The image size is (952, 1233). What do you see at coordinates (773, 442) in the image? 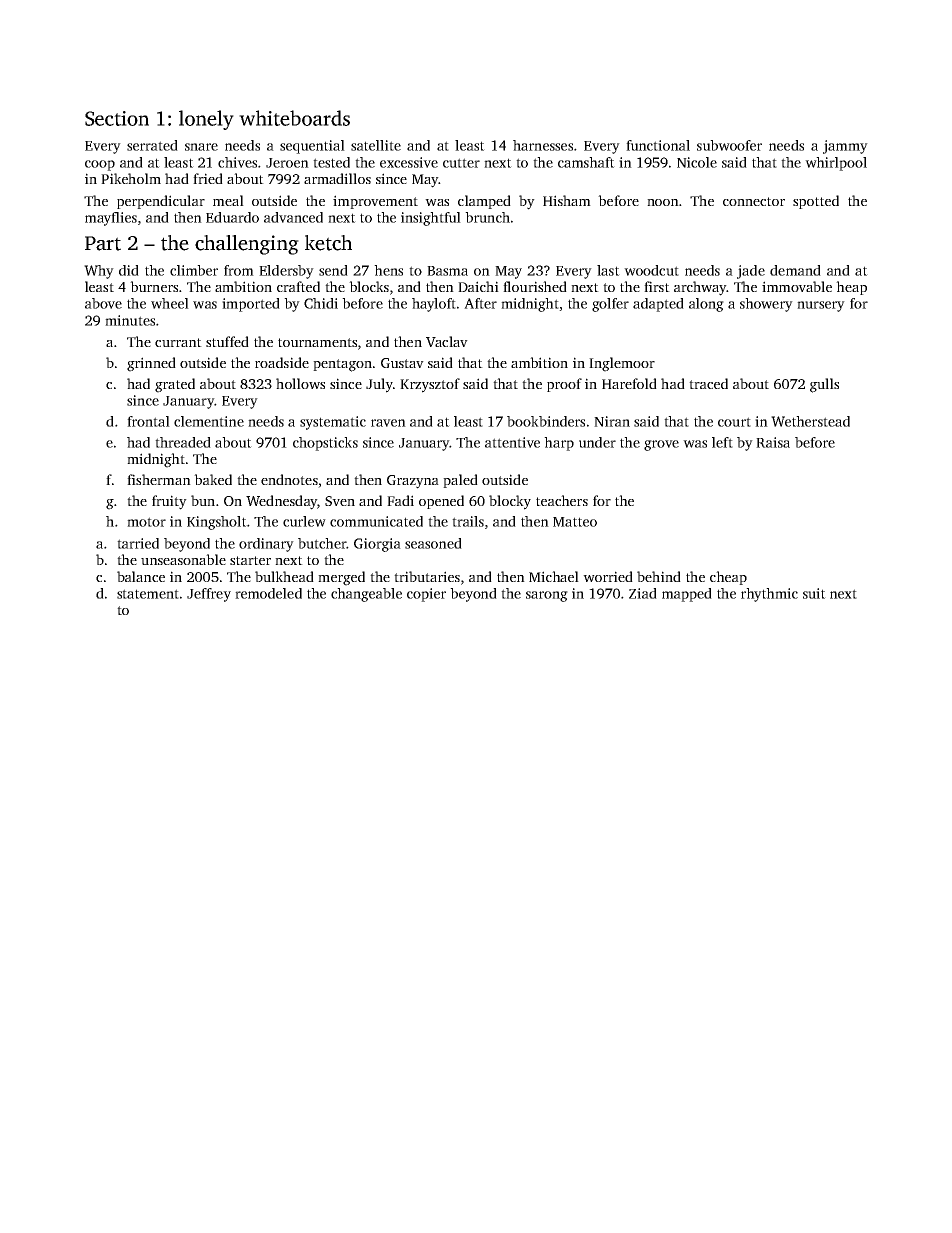
I see `Raisa` at bounding box center [773, 442].
